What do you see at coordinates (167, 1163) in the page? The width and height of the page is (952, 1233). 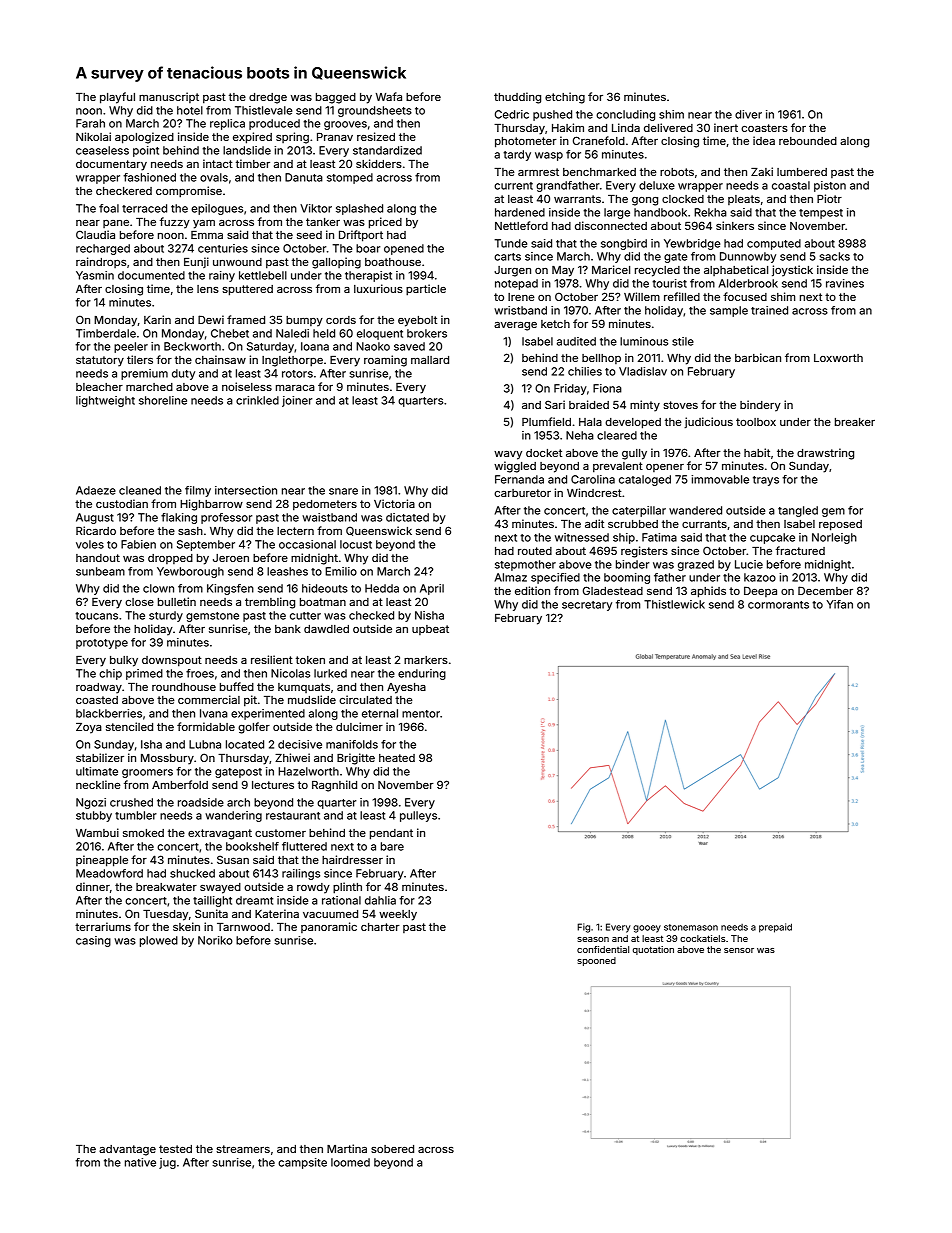 I see `jug` at bounding box center [167, 1163].
